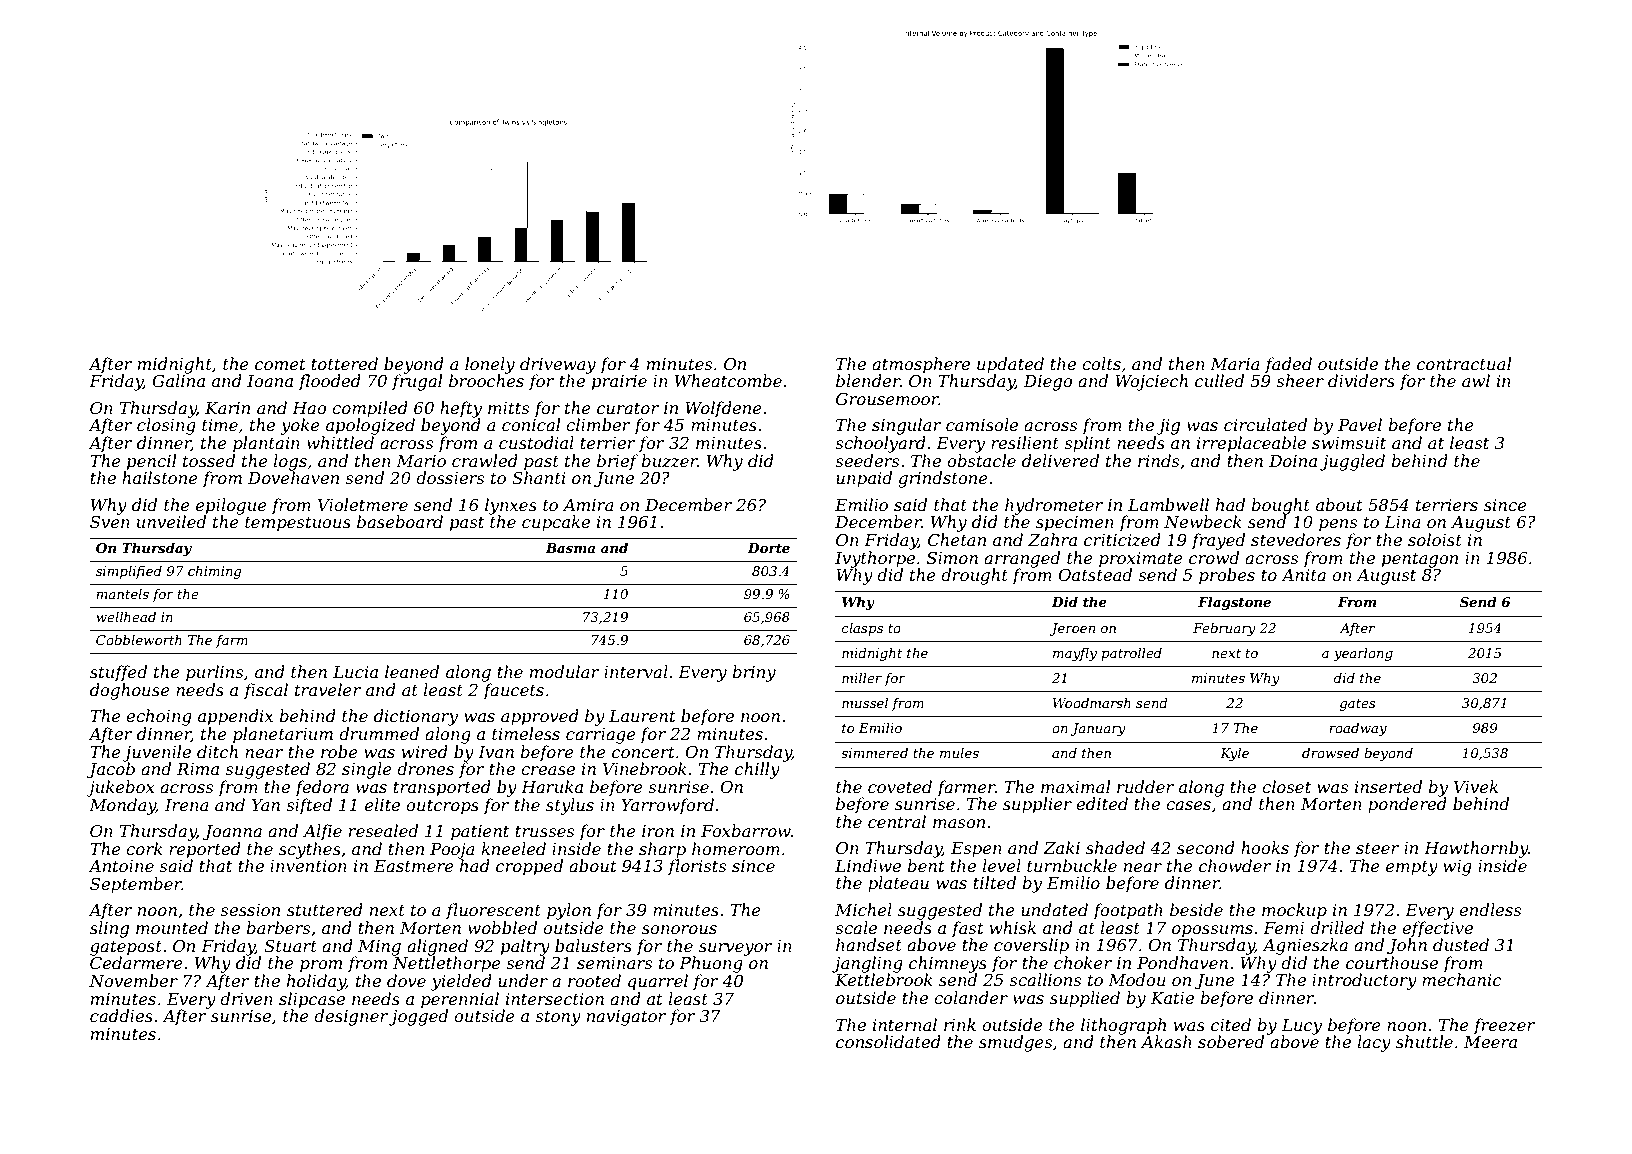 This image has width=1632, height=1154. What do you see at coordinates (697, 867) in the image?
I see `florists` at bounding box center [697, 867].
